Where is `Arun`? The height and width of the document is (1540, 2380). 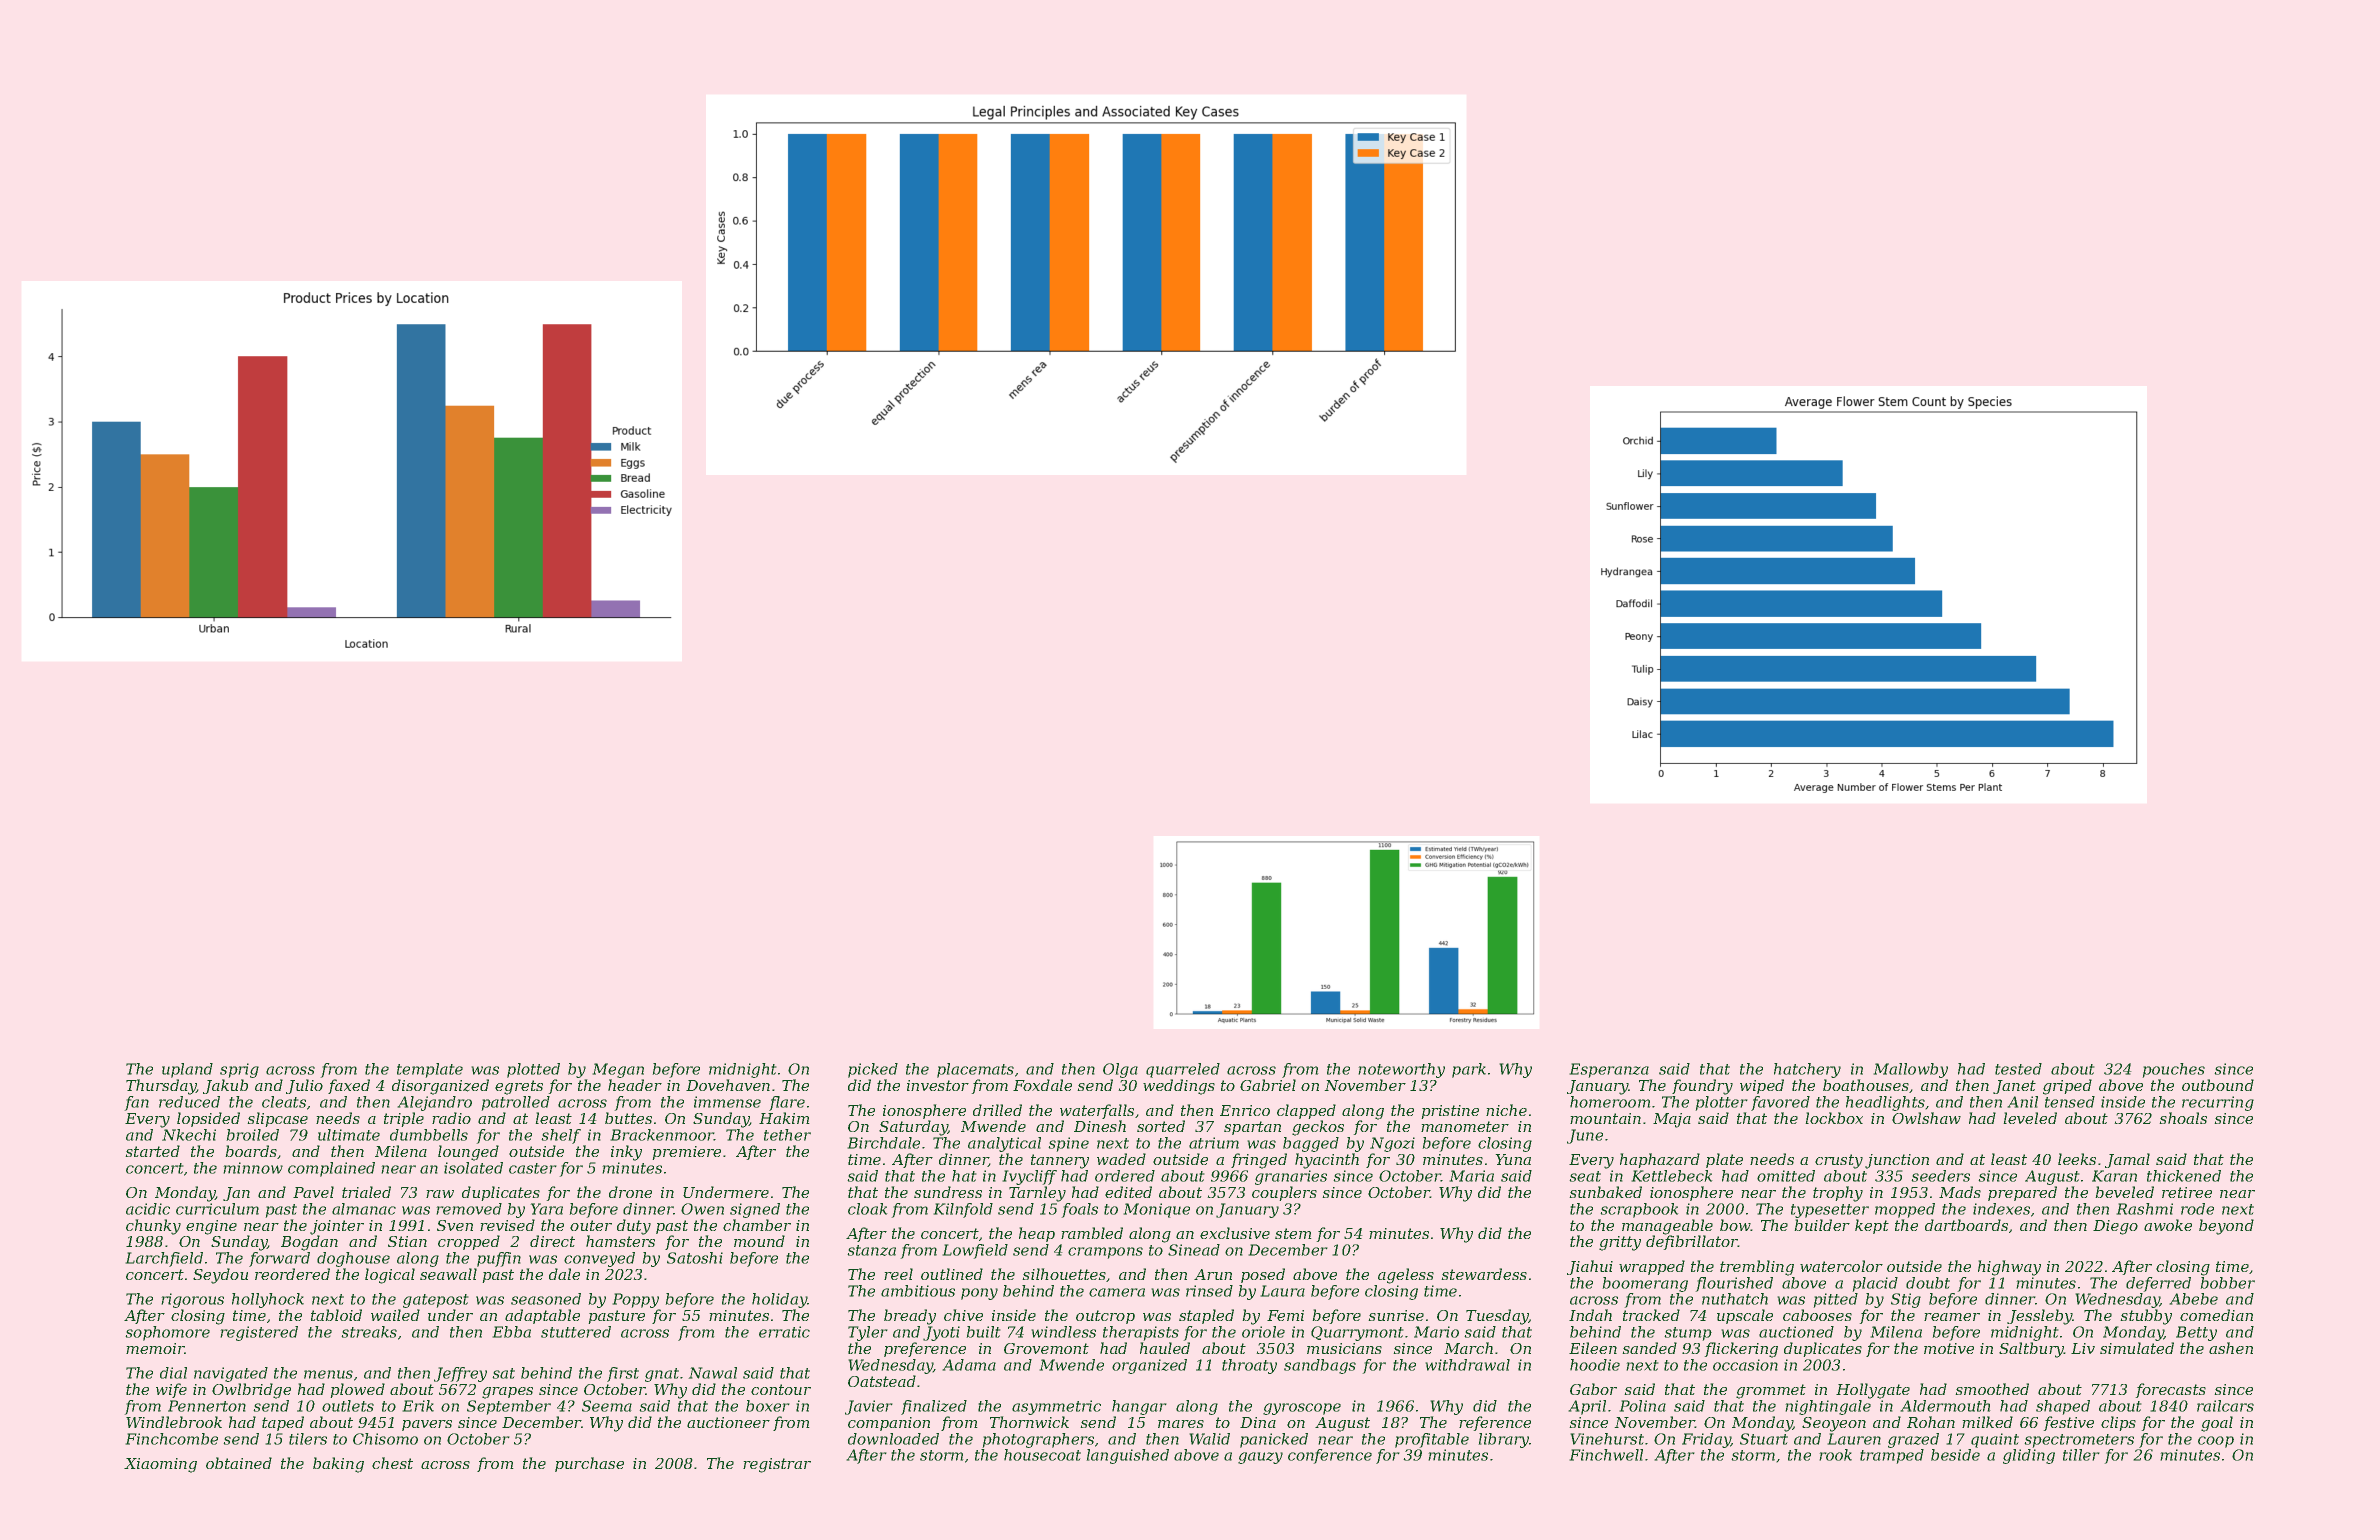 Arun is located at coordinates (1213, 1274).
